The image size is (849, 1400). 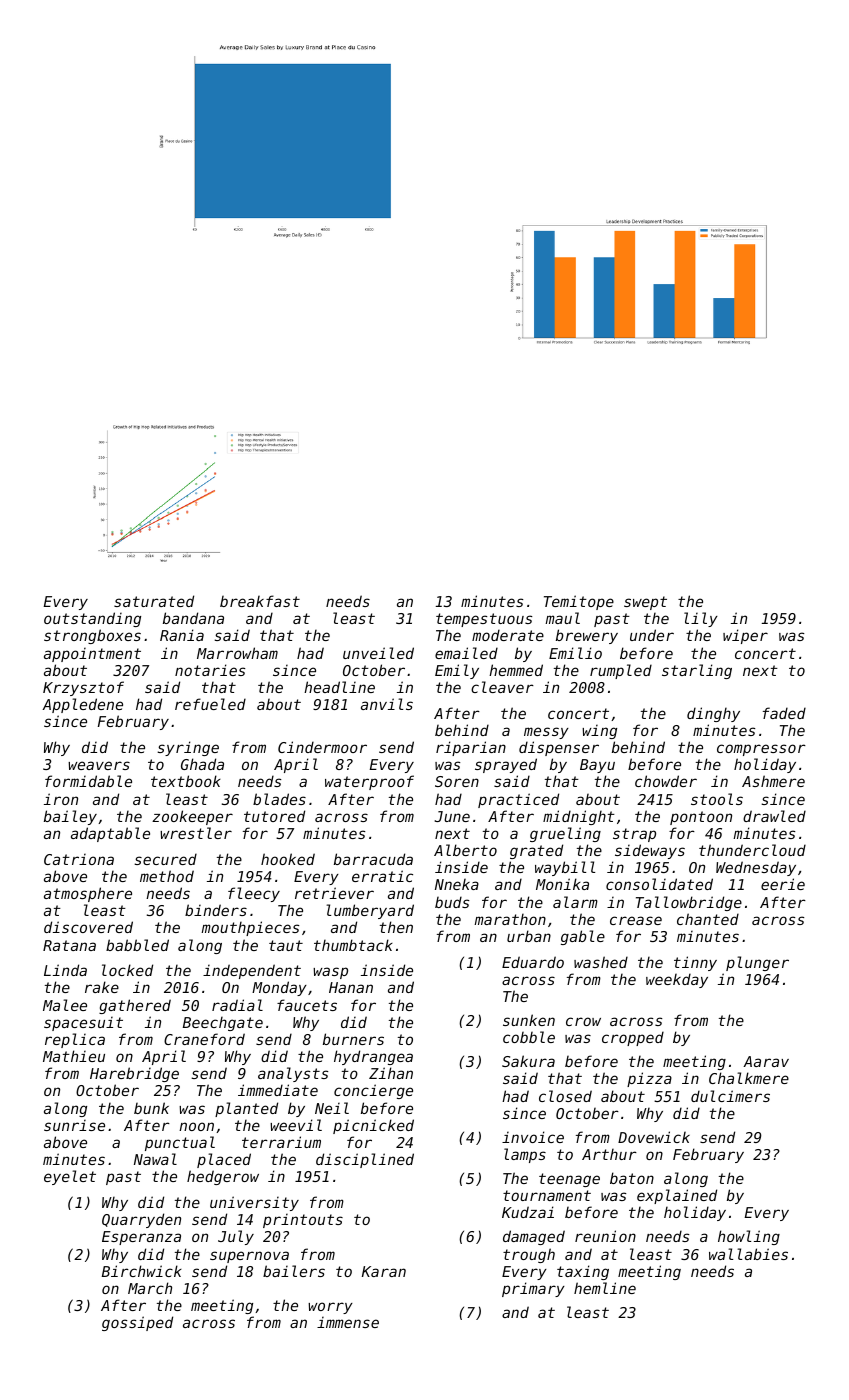 What do you see at coordinates (730, 1096) in the document?
I see `dulcimers` at bounding box center [730, 1096].
